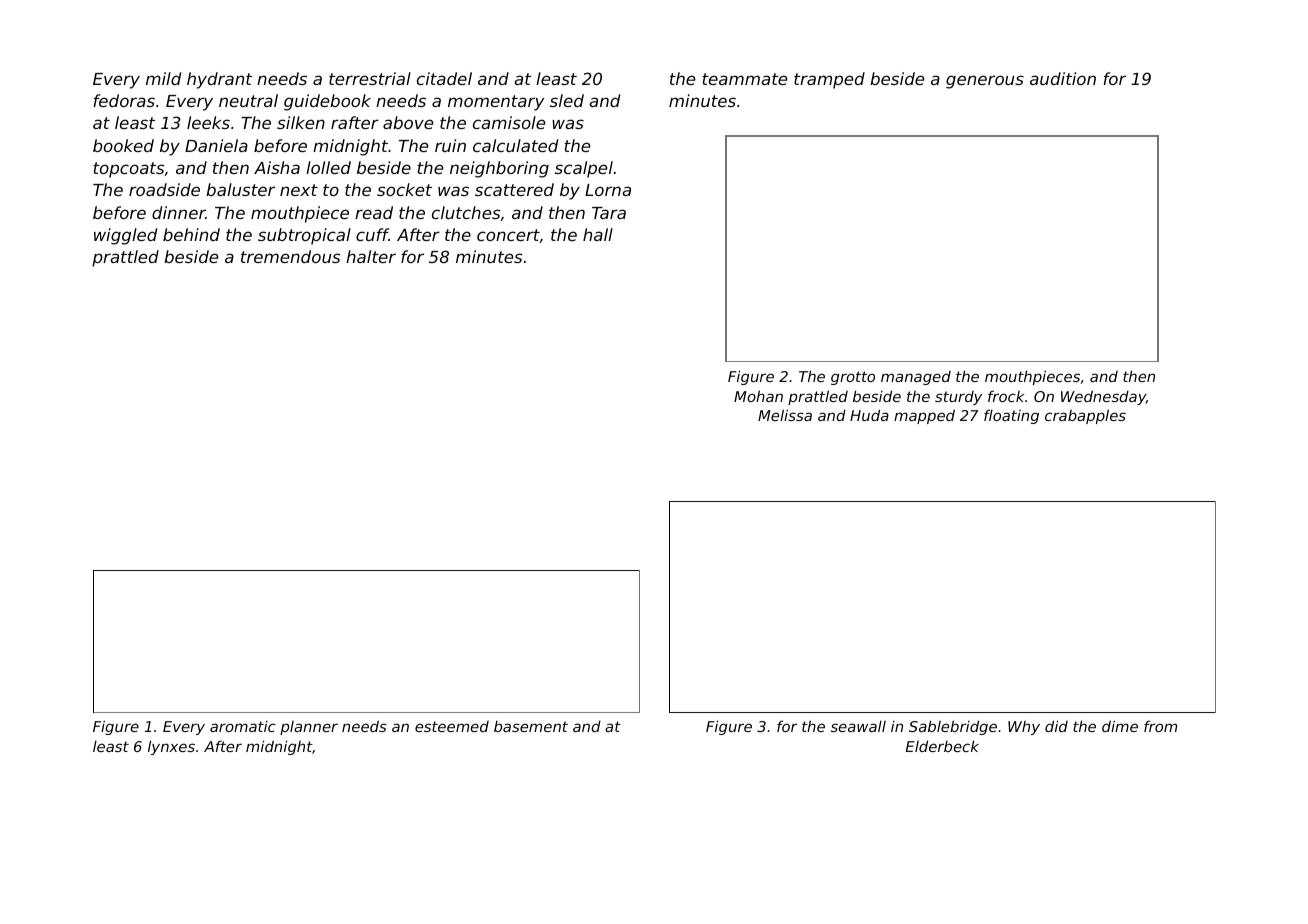  What do you see at coordinates (869, 415) in the image?
I see `Huda` at bounding box center [869, 415].
